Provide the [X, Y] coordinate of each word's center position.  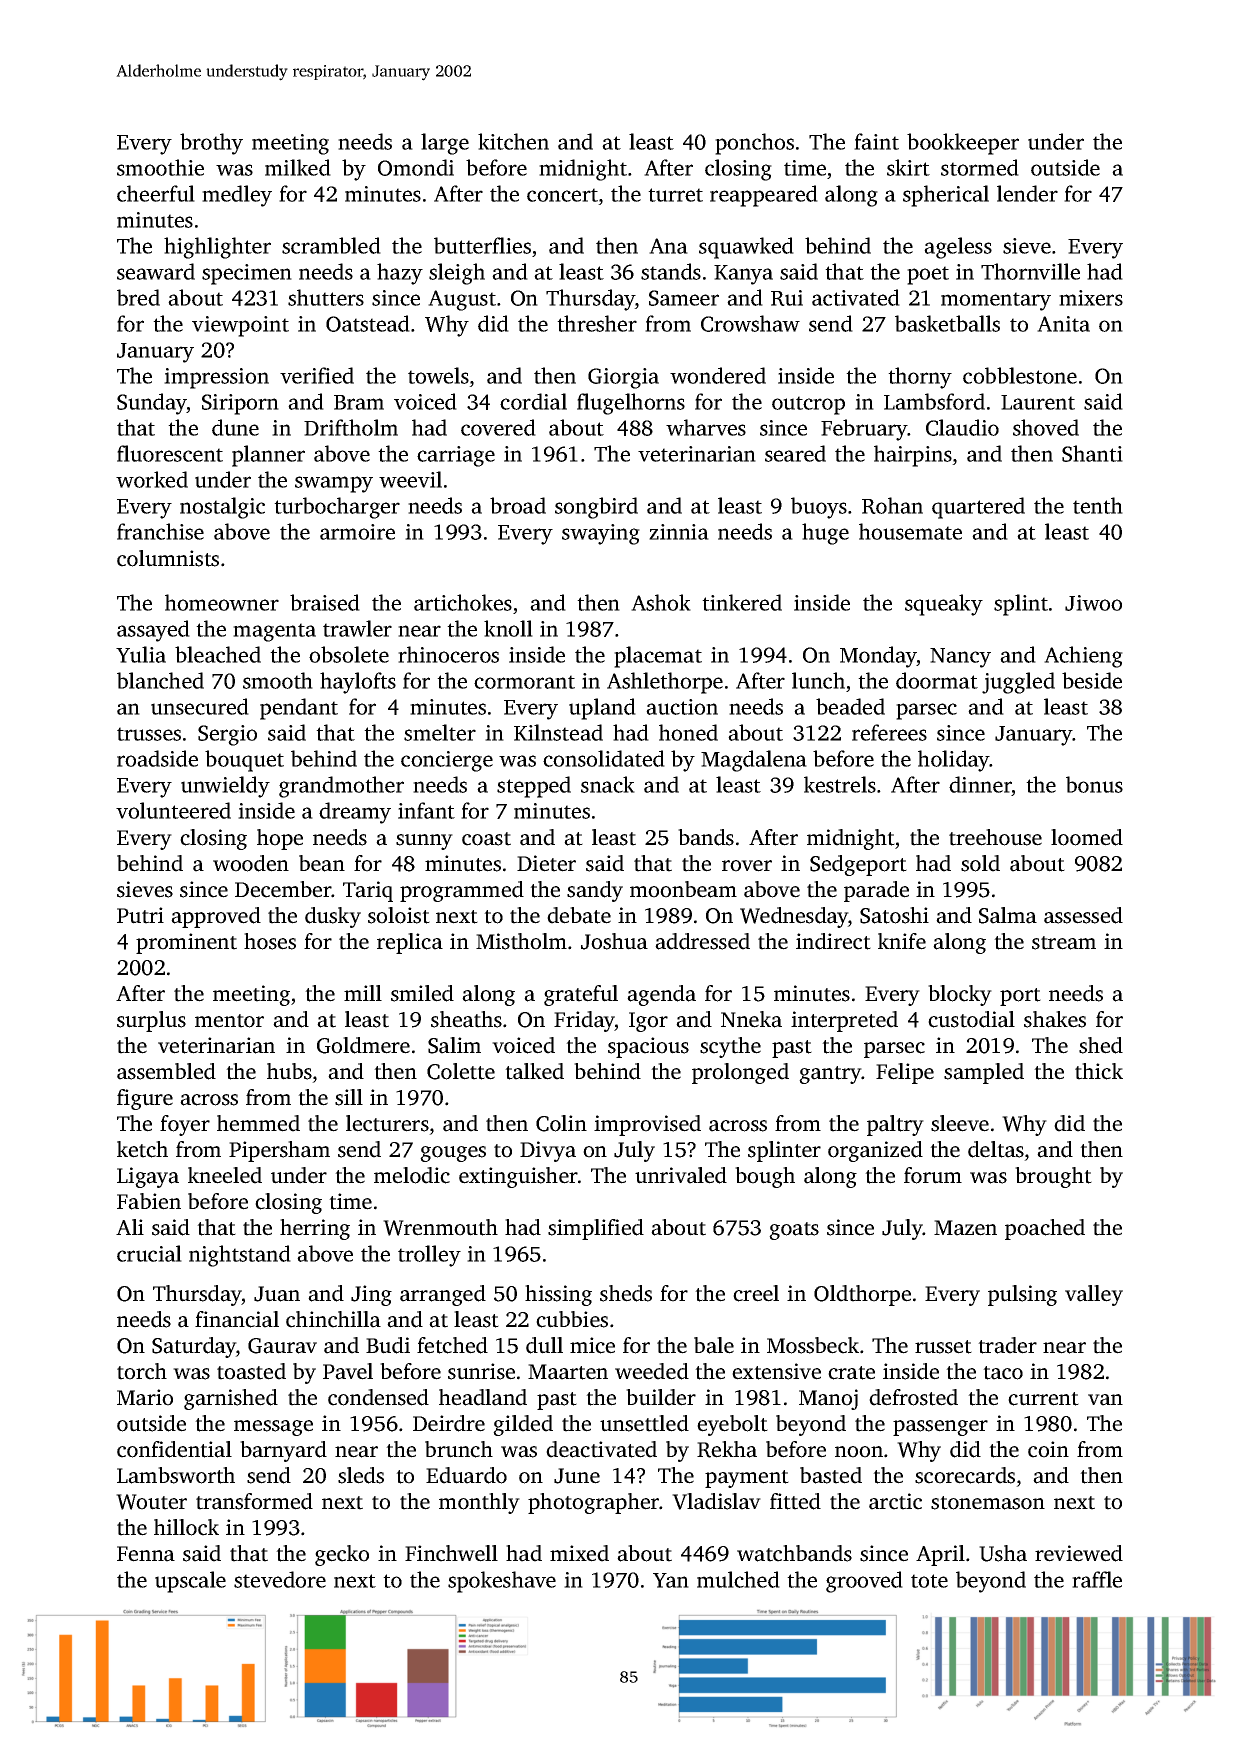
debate [579, 915]
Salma [1008, 915]
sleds [361, 1475]
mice [592, 1345]
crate [851, 1373]
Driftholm [351, 427]
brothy [211, 144]
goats [794, 1231]
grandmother [341, 787]
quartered [978, 508]
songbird [596, 508]
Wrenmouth [440, 1227]
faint [876, 141]
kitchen [513, 141]
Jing [371, 1295]
